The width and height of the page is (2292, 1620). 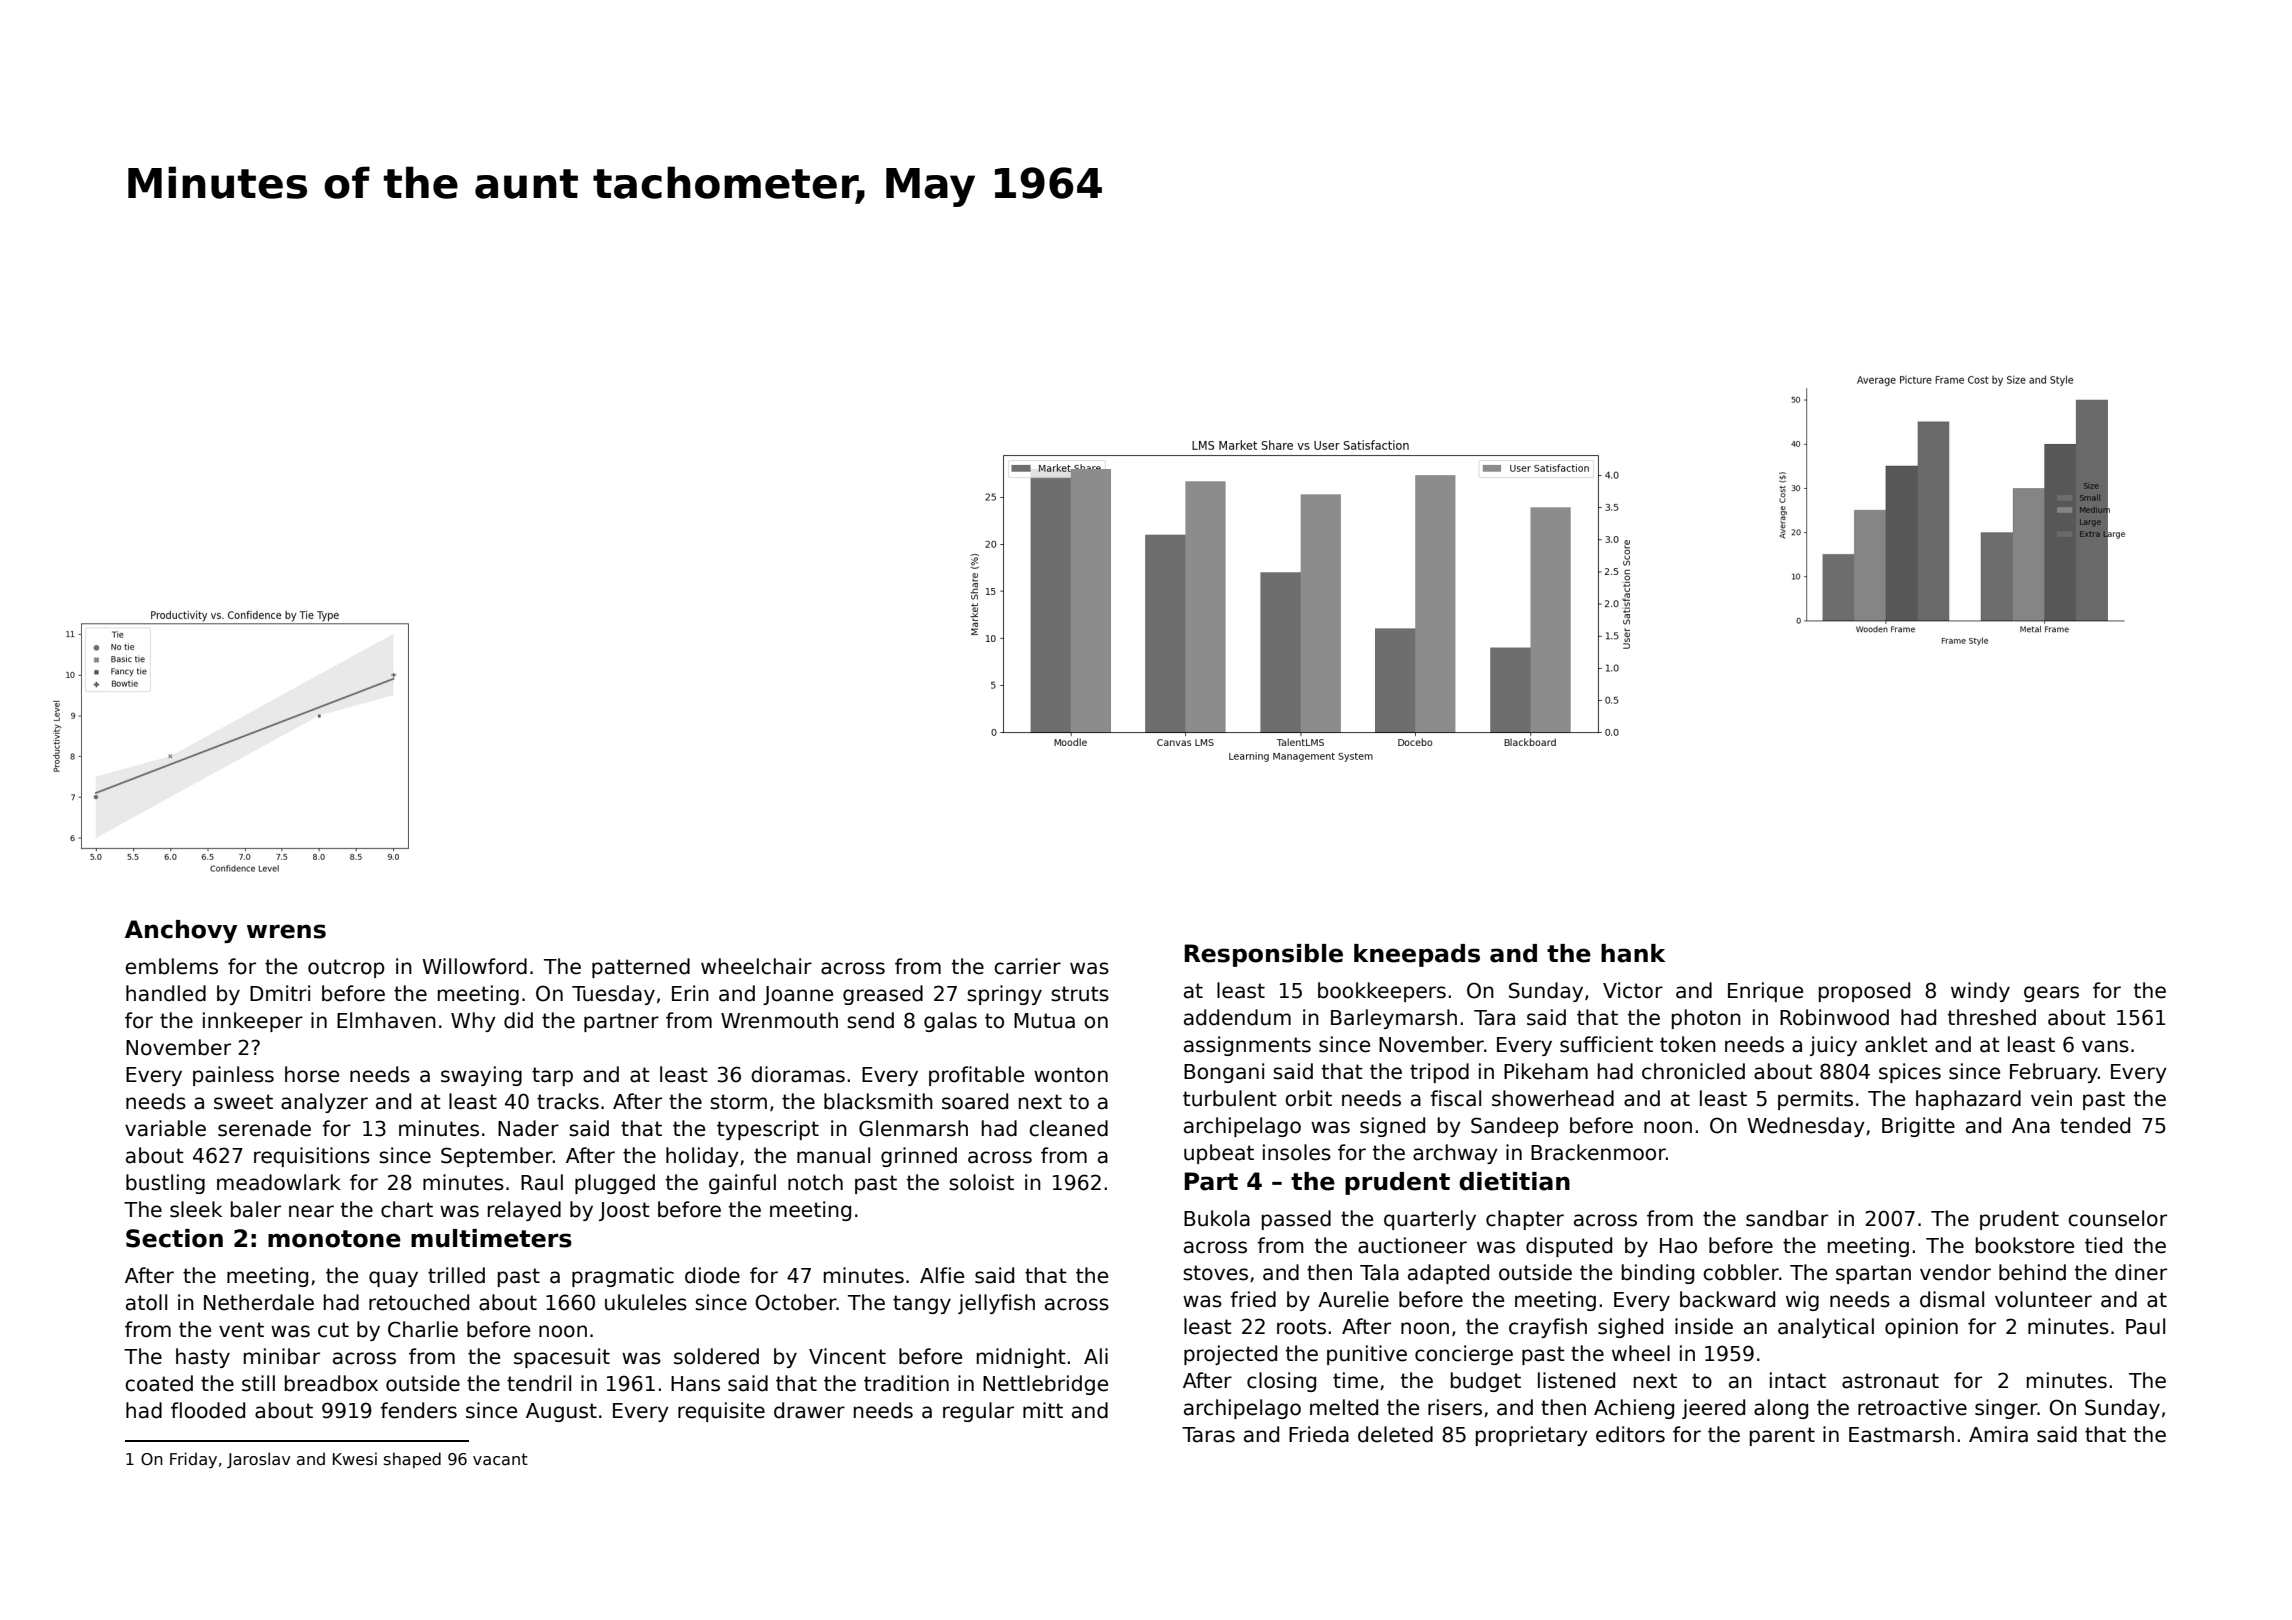 What do you see at coordinates (1308, 1098) in the page?
I see `orbit` at bounding box center [1308, 1098].
